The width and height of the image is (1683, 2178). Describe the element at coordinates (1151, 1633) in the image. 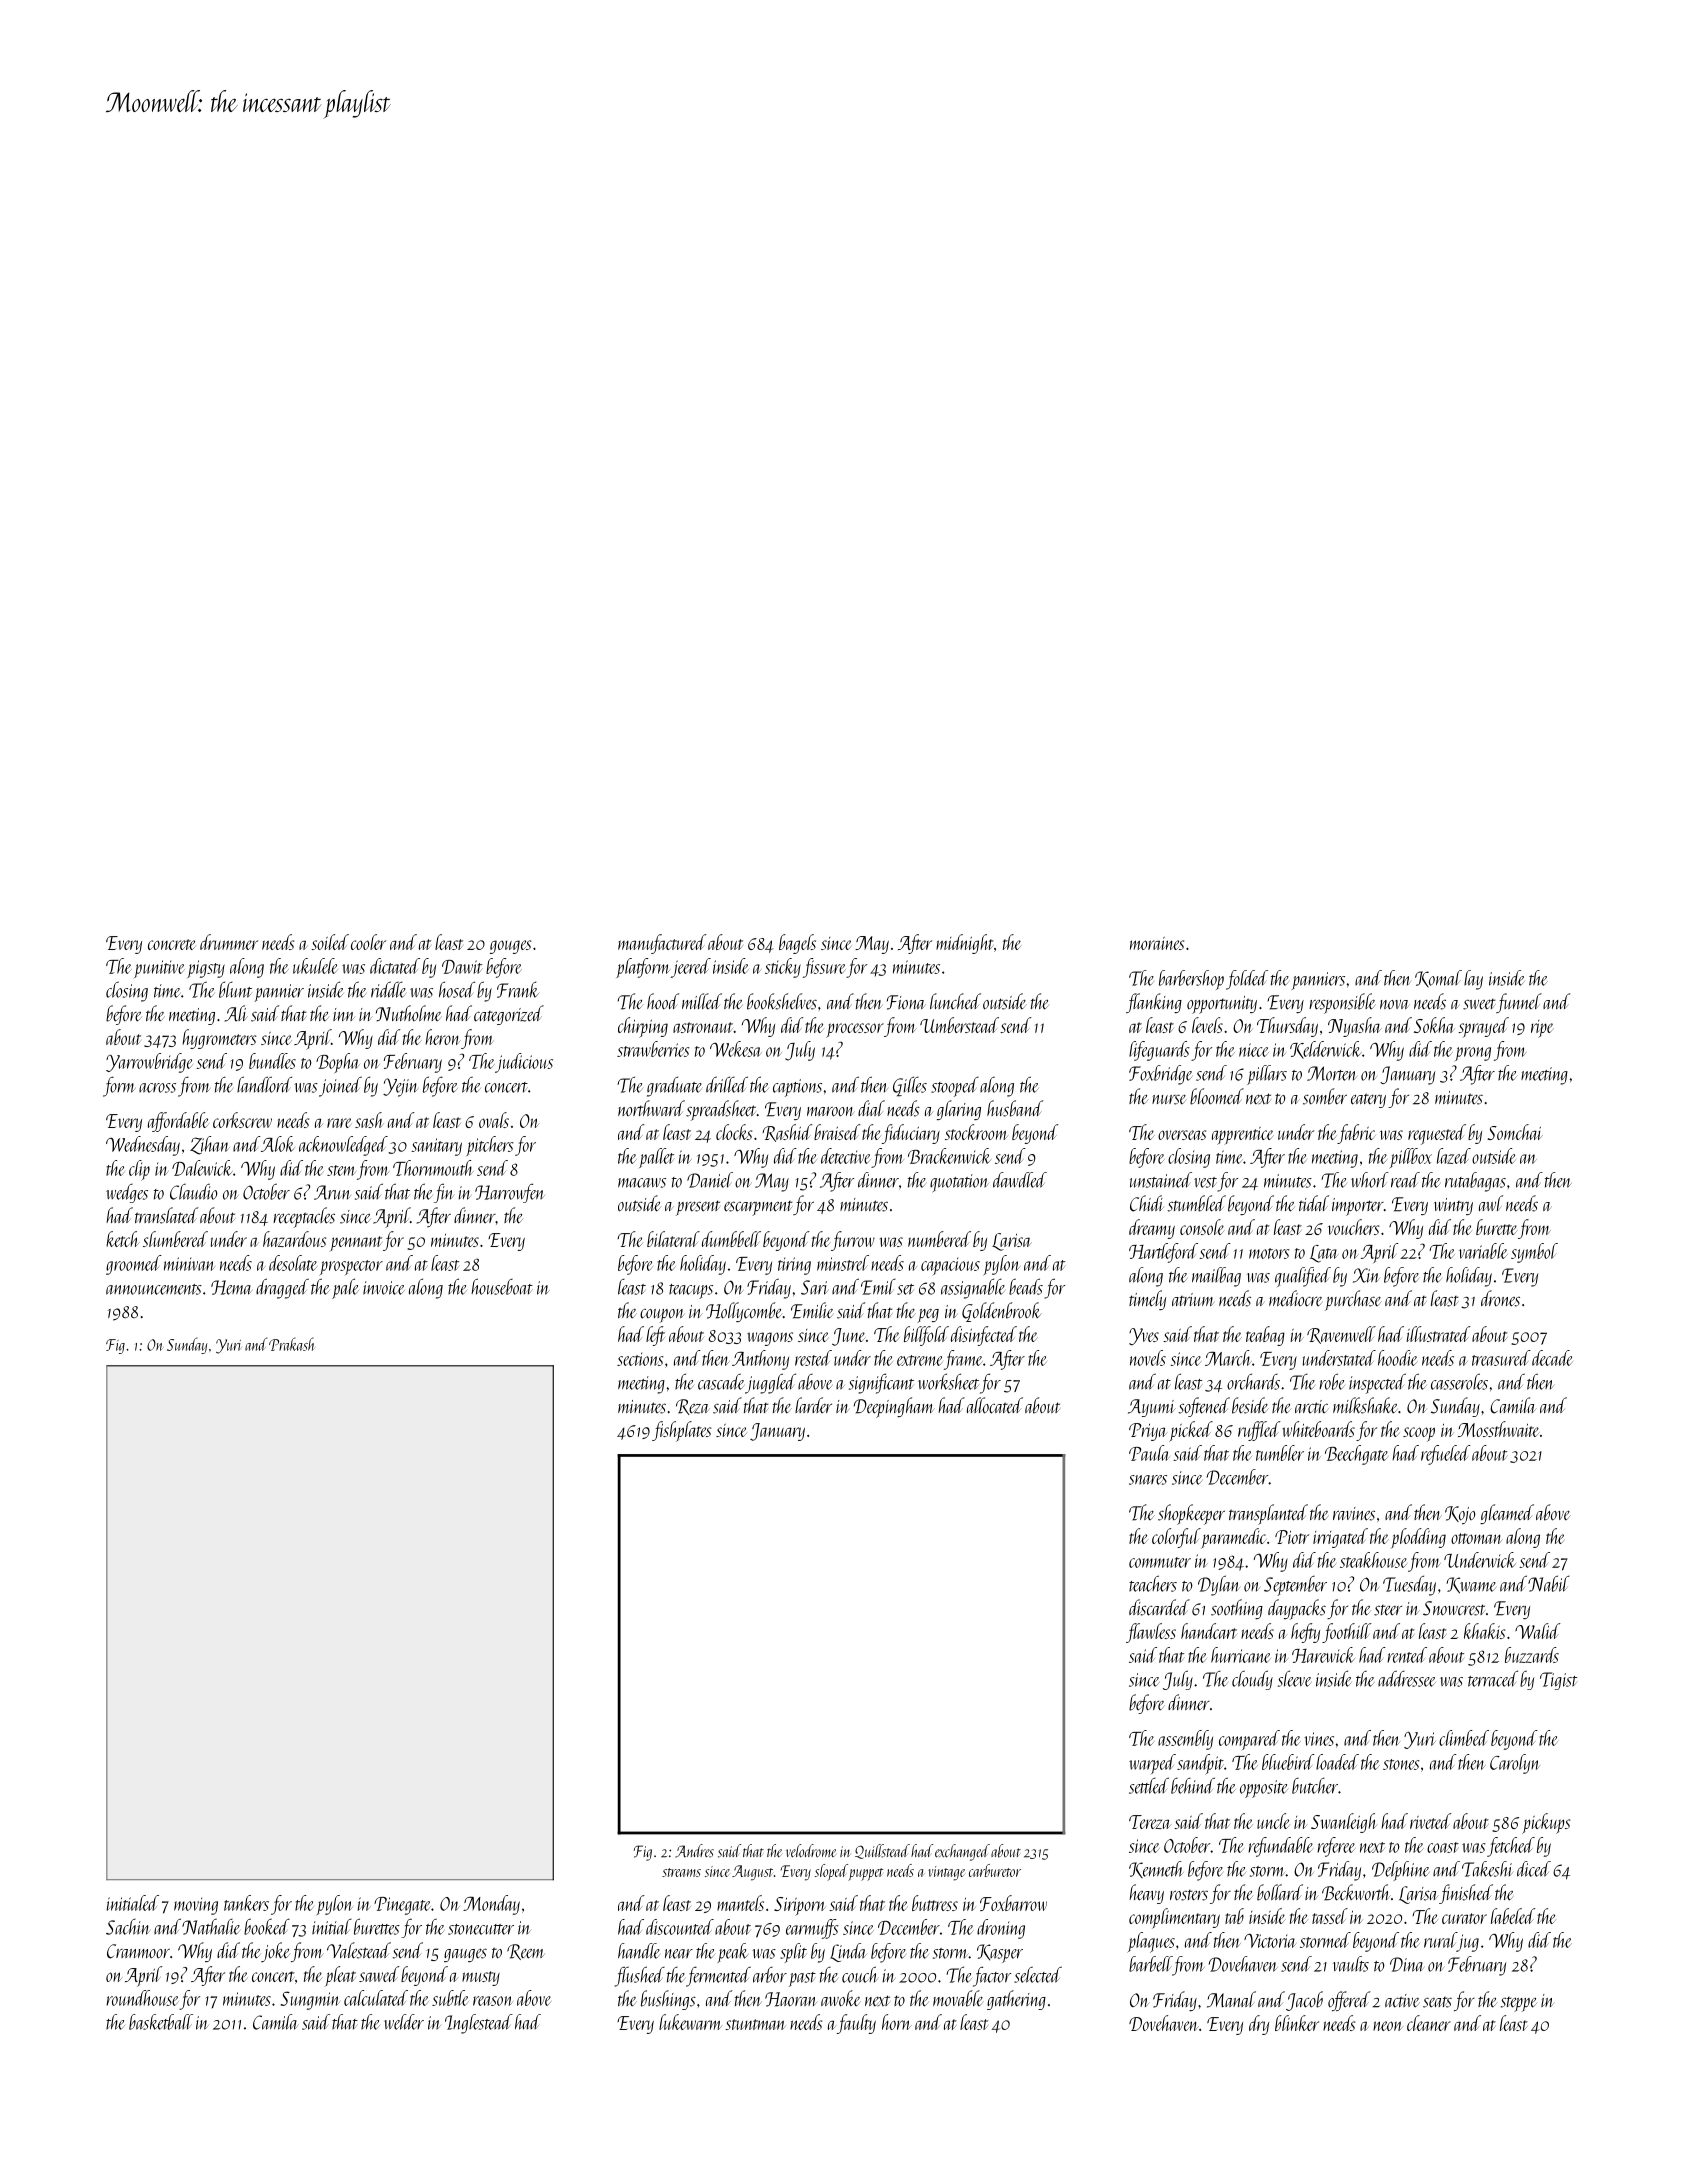

I see `flawless` at that location.
